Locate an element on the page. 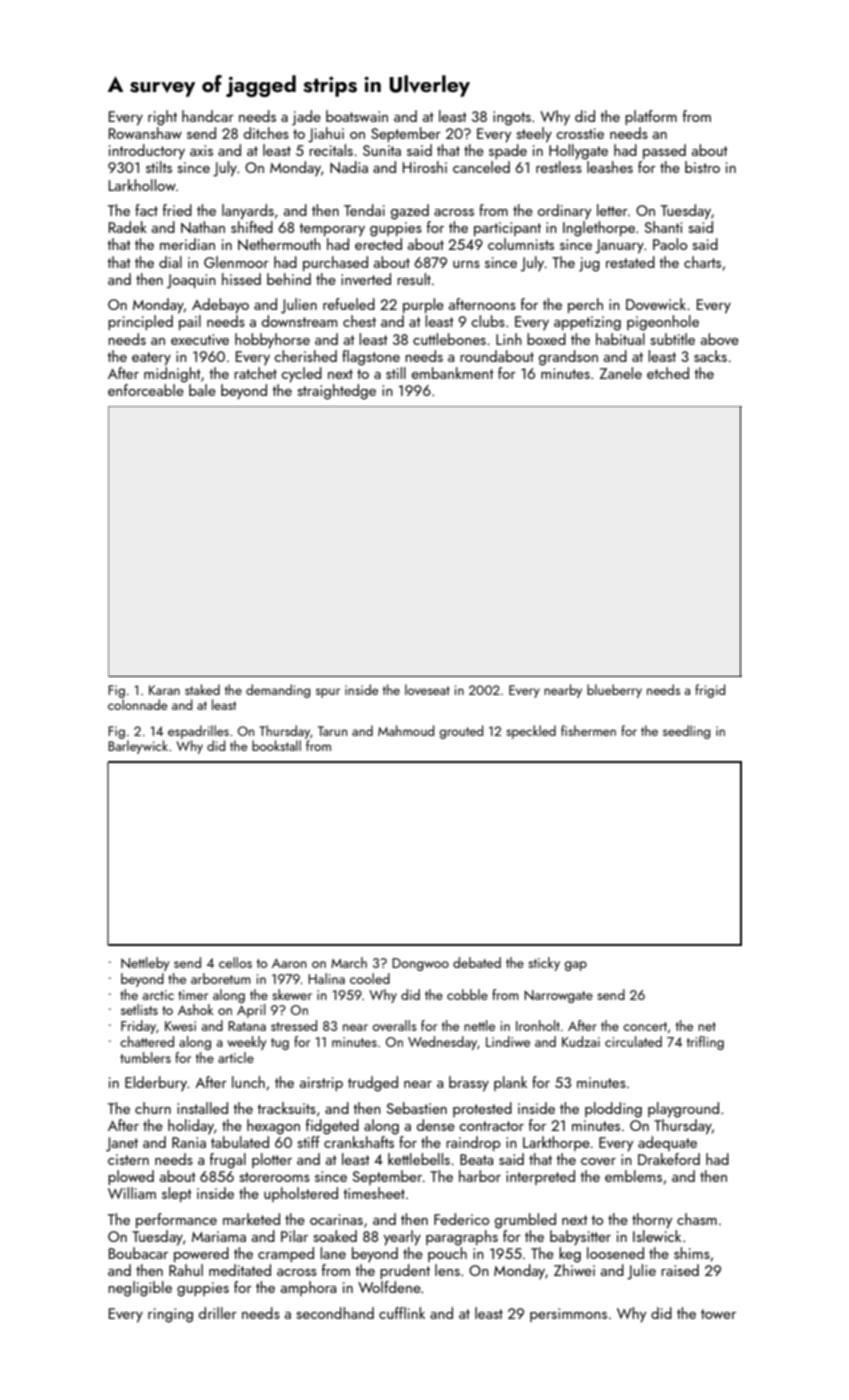  arboretum is located at coordinates (221, 978).
